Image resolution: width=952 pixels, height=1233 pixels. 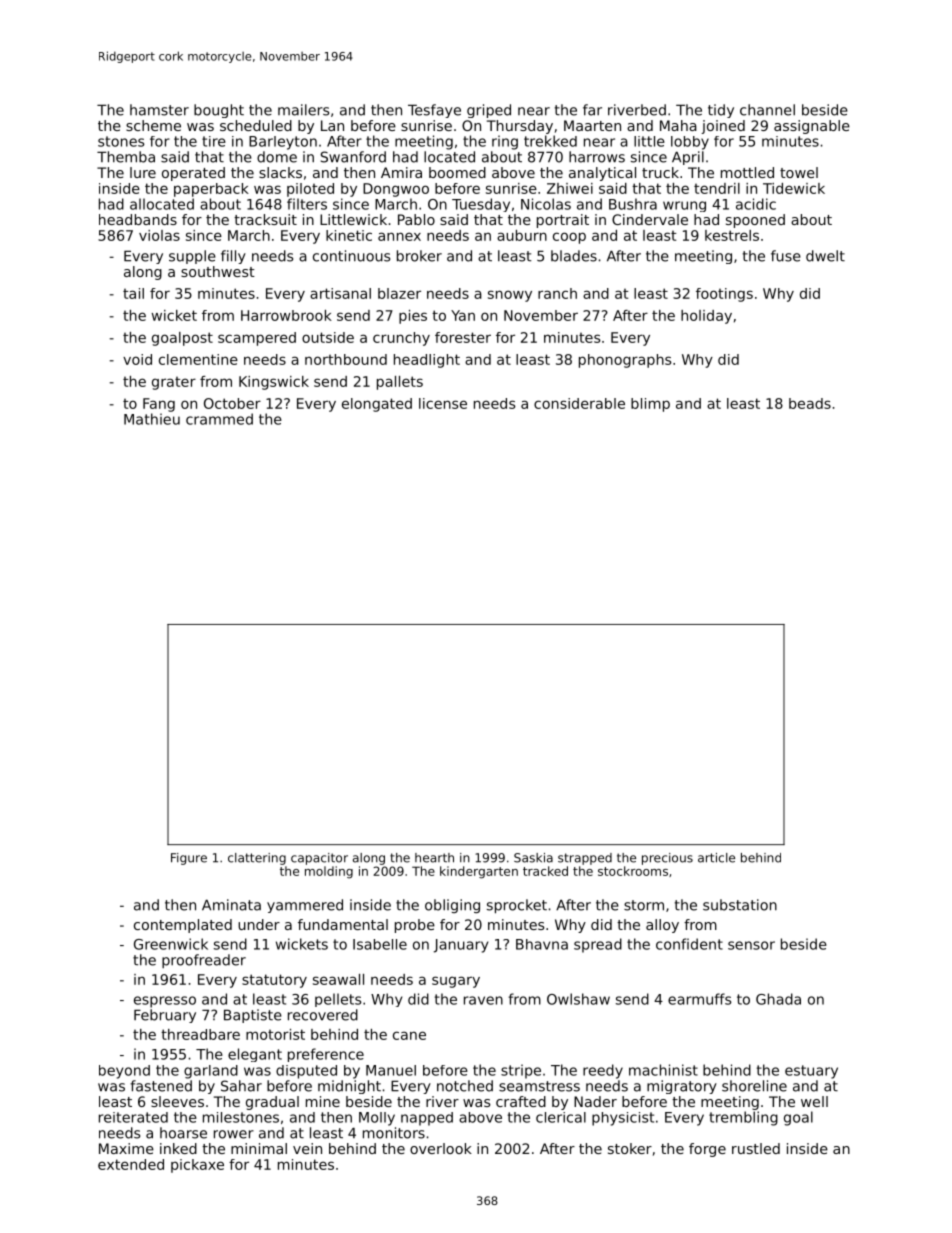 I want to click on sensor, so click(x=751, y=945).
